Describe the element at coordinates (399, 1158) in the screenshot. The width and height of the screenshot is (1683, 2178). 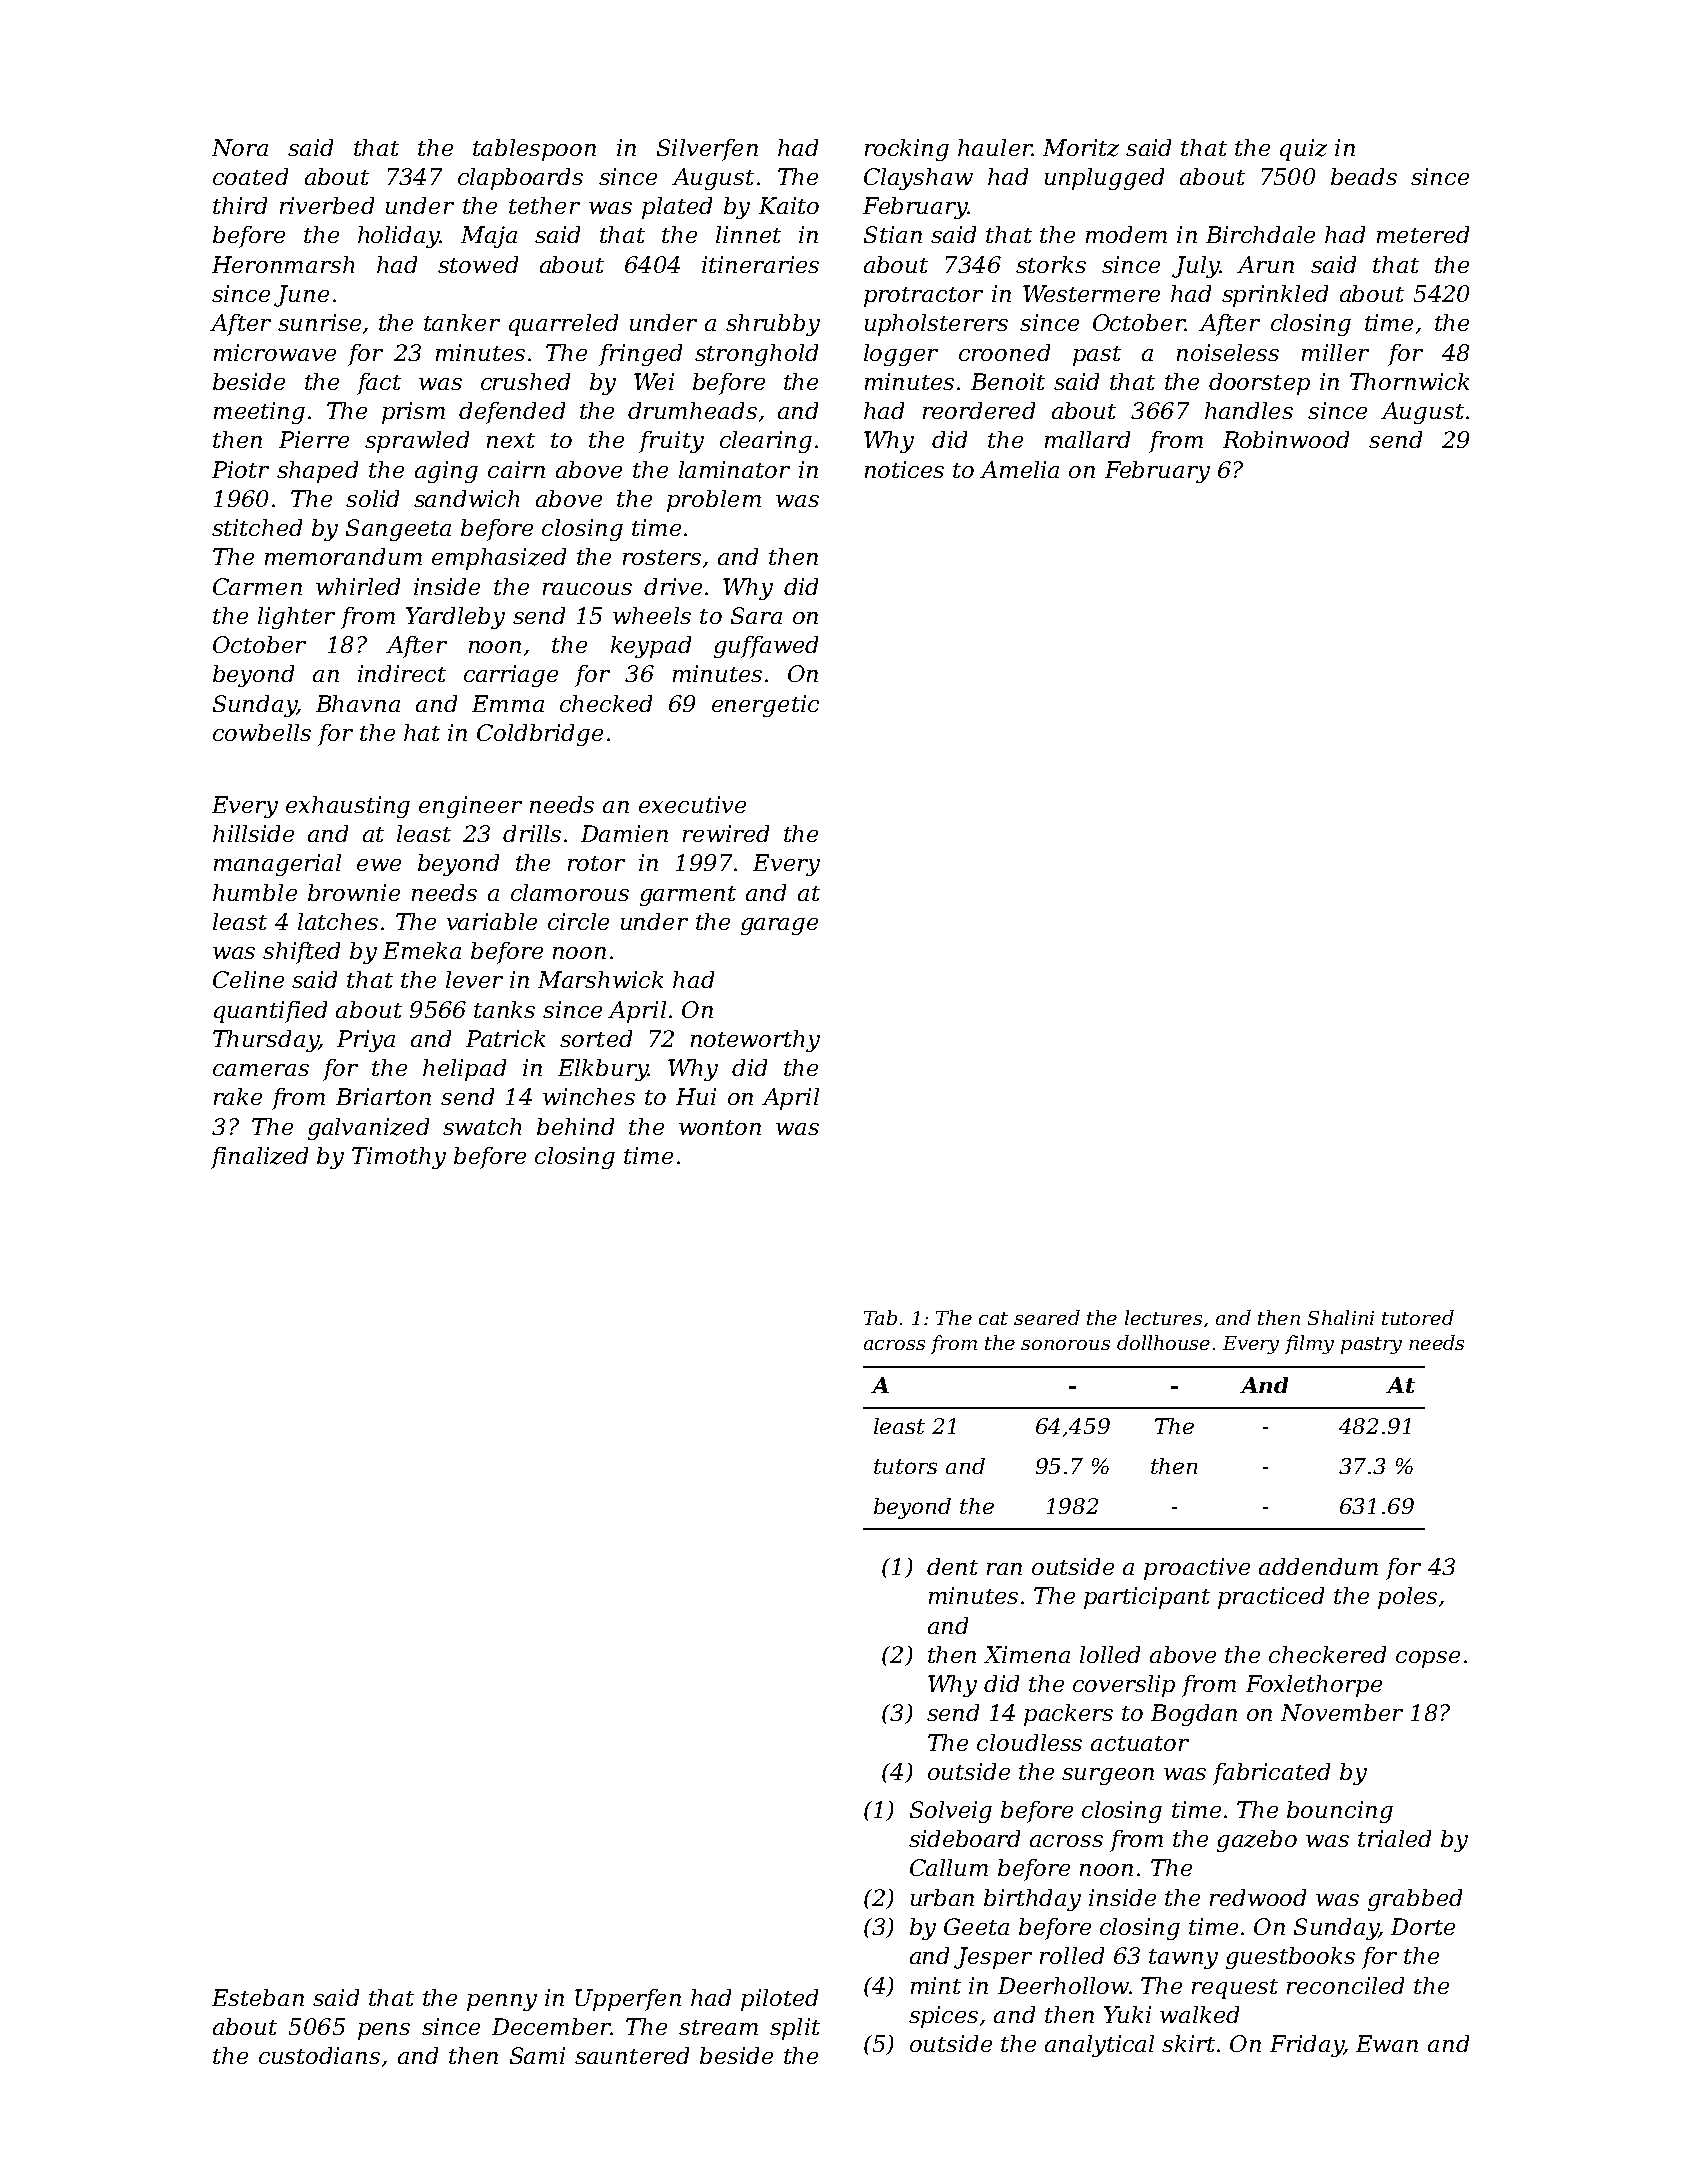
I see `Timothy` at that location.
